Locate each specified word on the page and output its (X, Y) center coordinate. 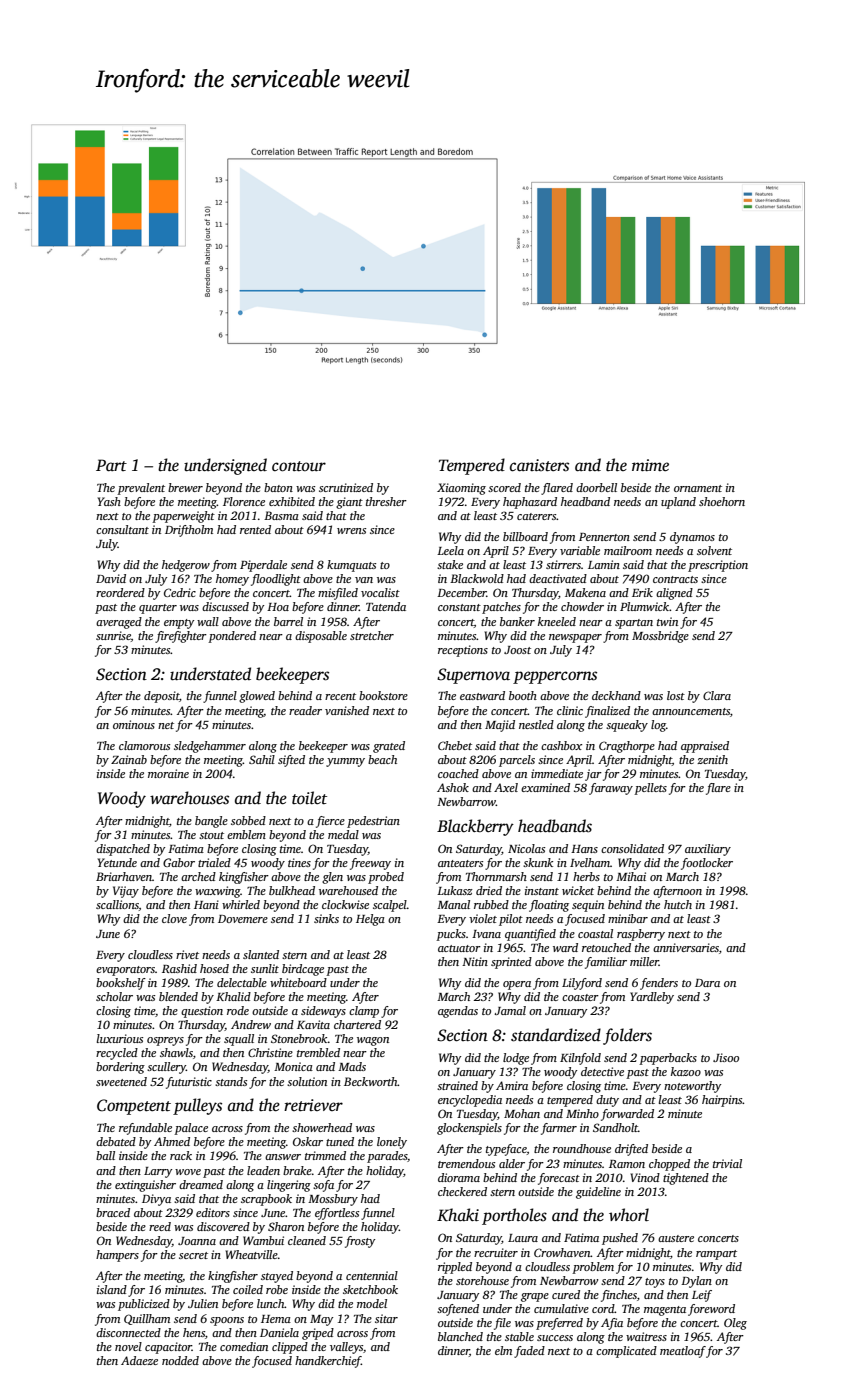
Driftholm (189, 531)
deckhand (616, 695)
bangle (211, 822)
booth (523, 695)
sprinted (511, 963)
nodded (180, 1360)
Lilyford (582, 984)
